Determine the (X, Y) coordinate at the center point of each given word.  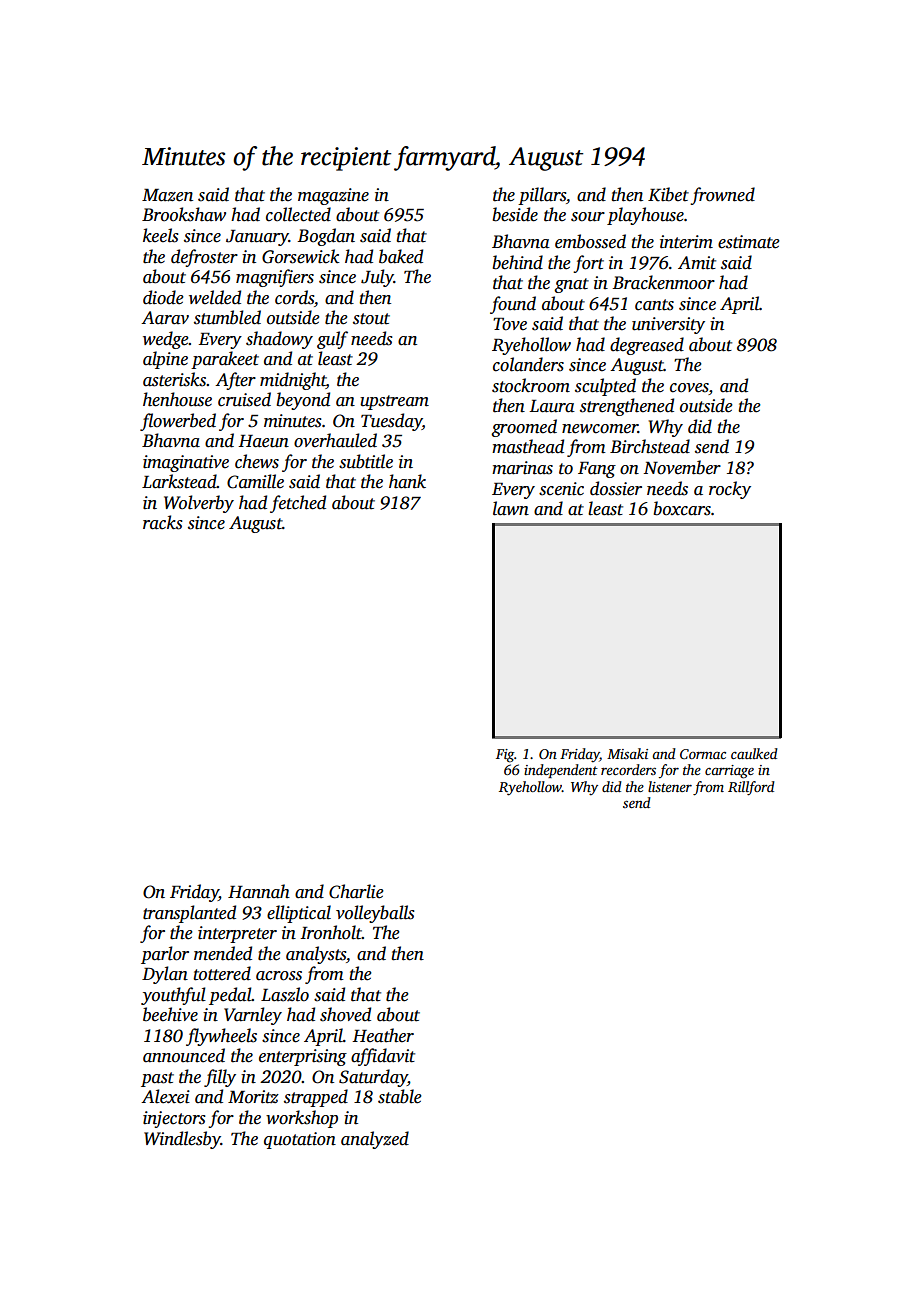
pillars (542, 196)
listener (670, 786)
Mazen (167, 195)
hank (407, 481)
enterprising (303, 1057)
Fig (505, 756)
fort (588, 264)
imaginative (186, 463)
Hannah (259, 891)
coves (689, 389)
